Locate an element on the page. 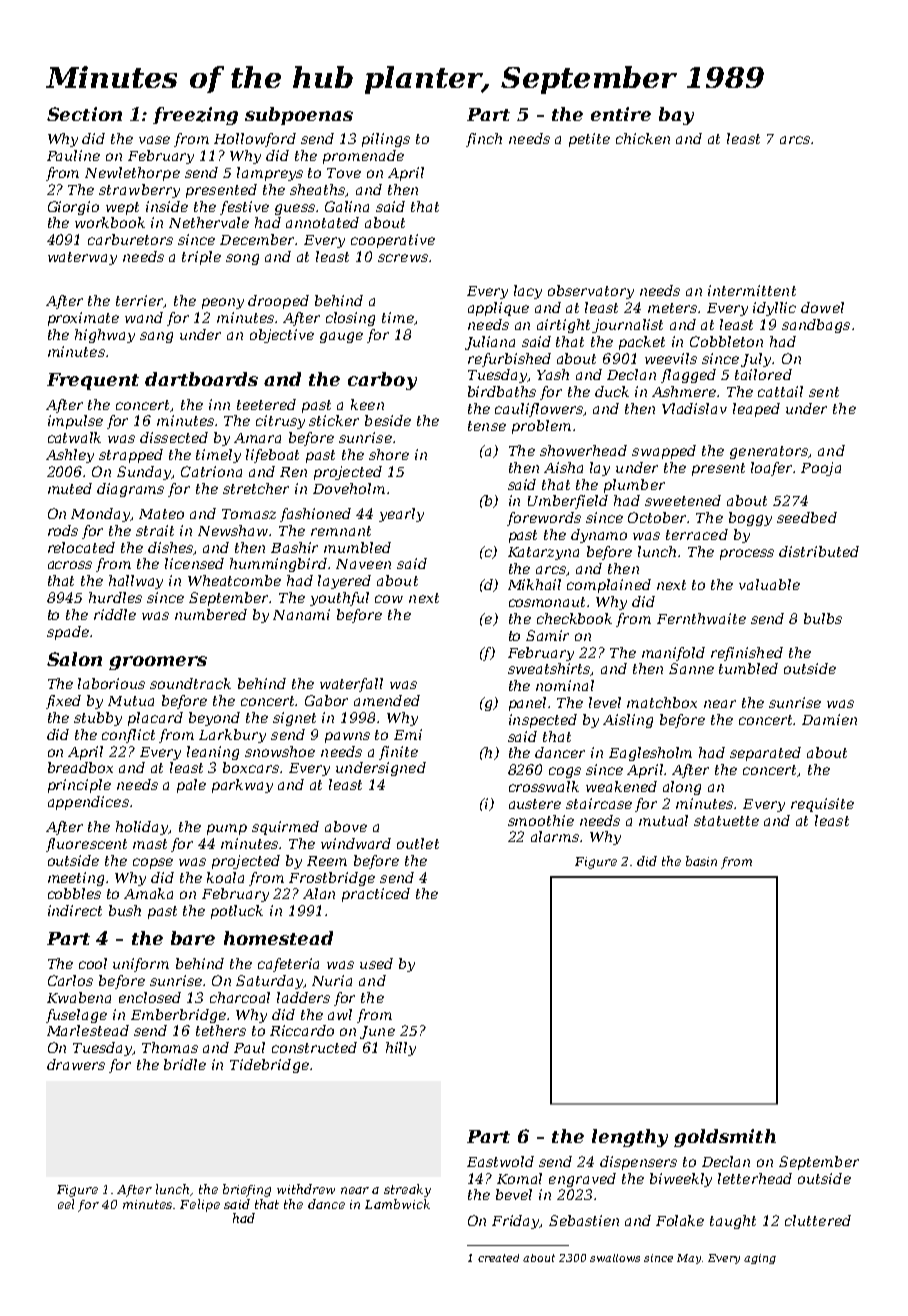  Damien is located at coordinates (829, 719).
